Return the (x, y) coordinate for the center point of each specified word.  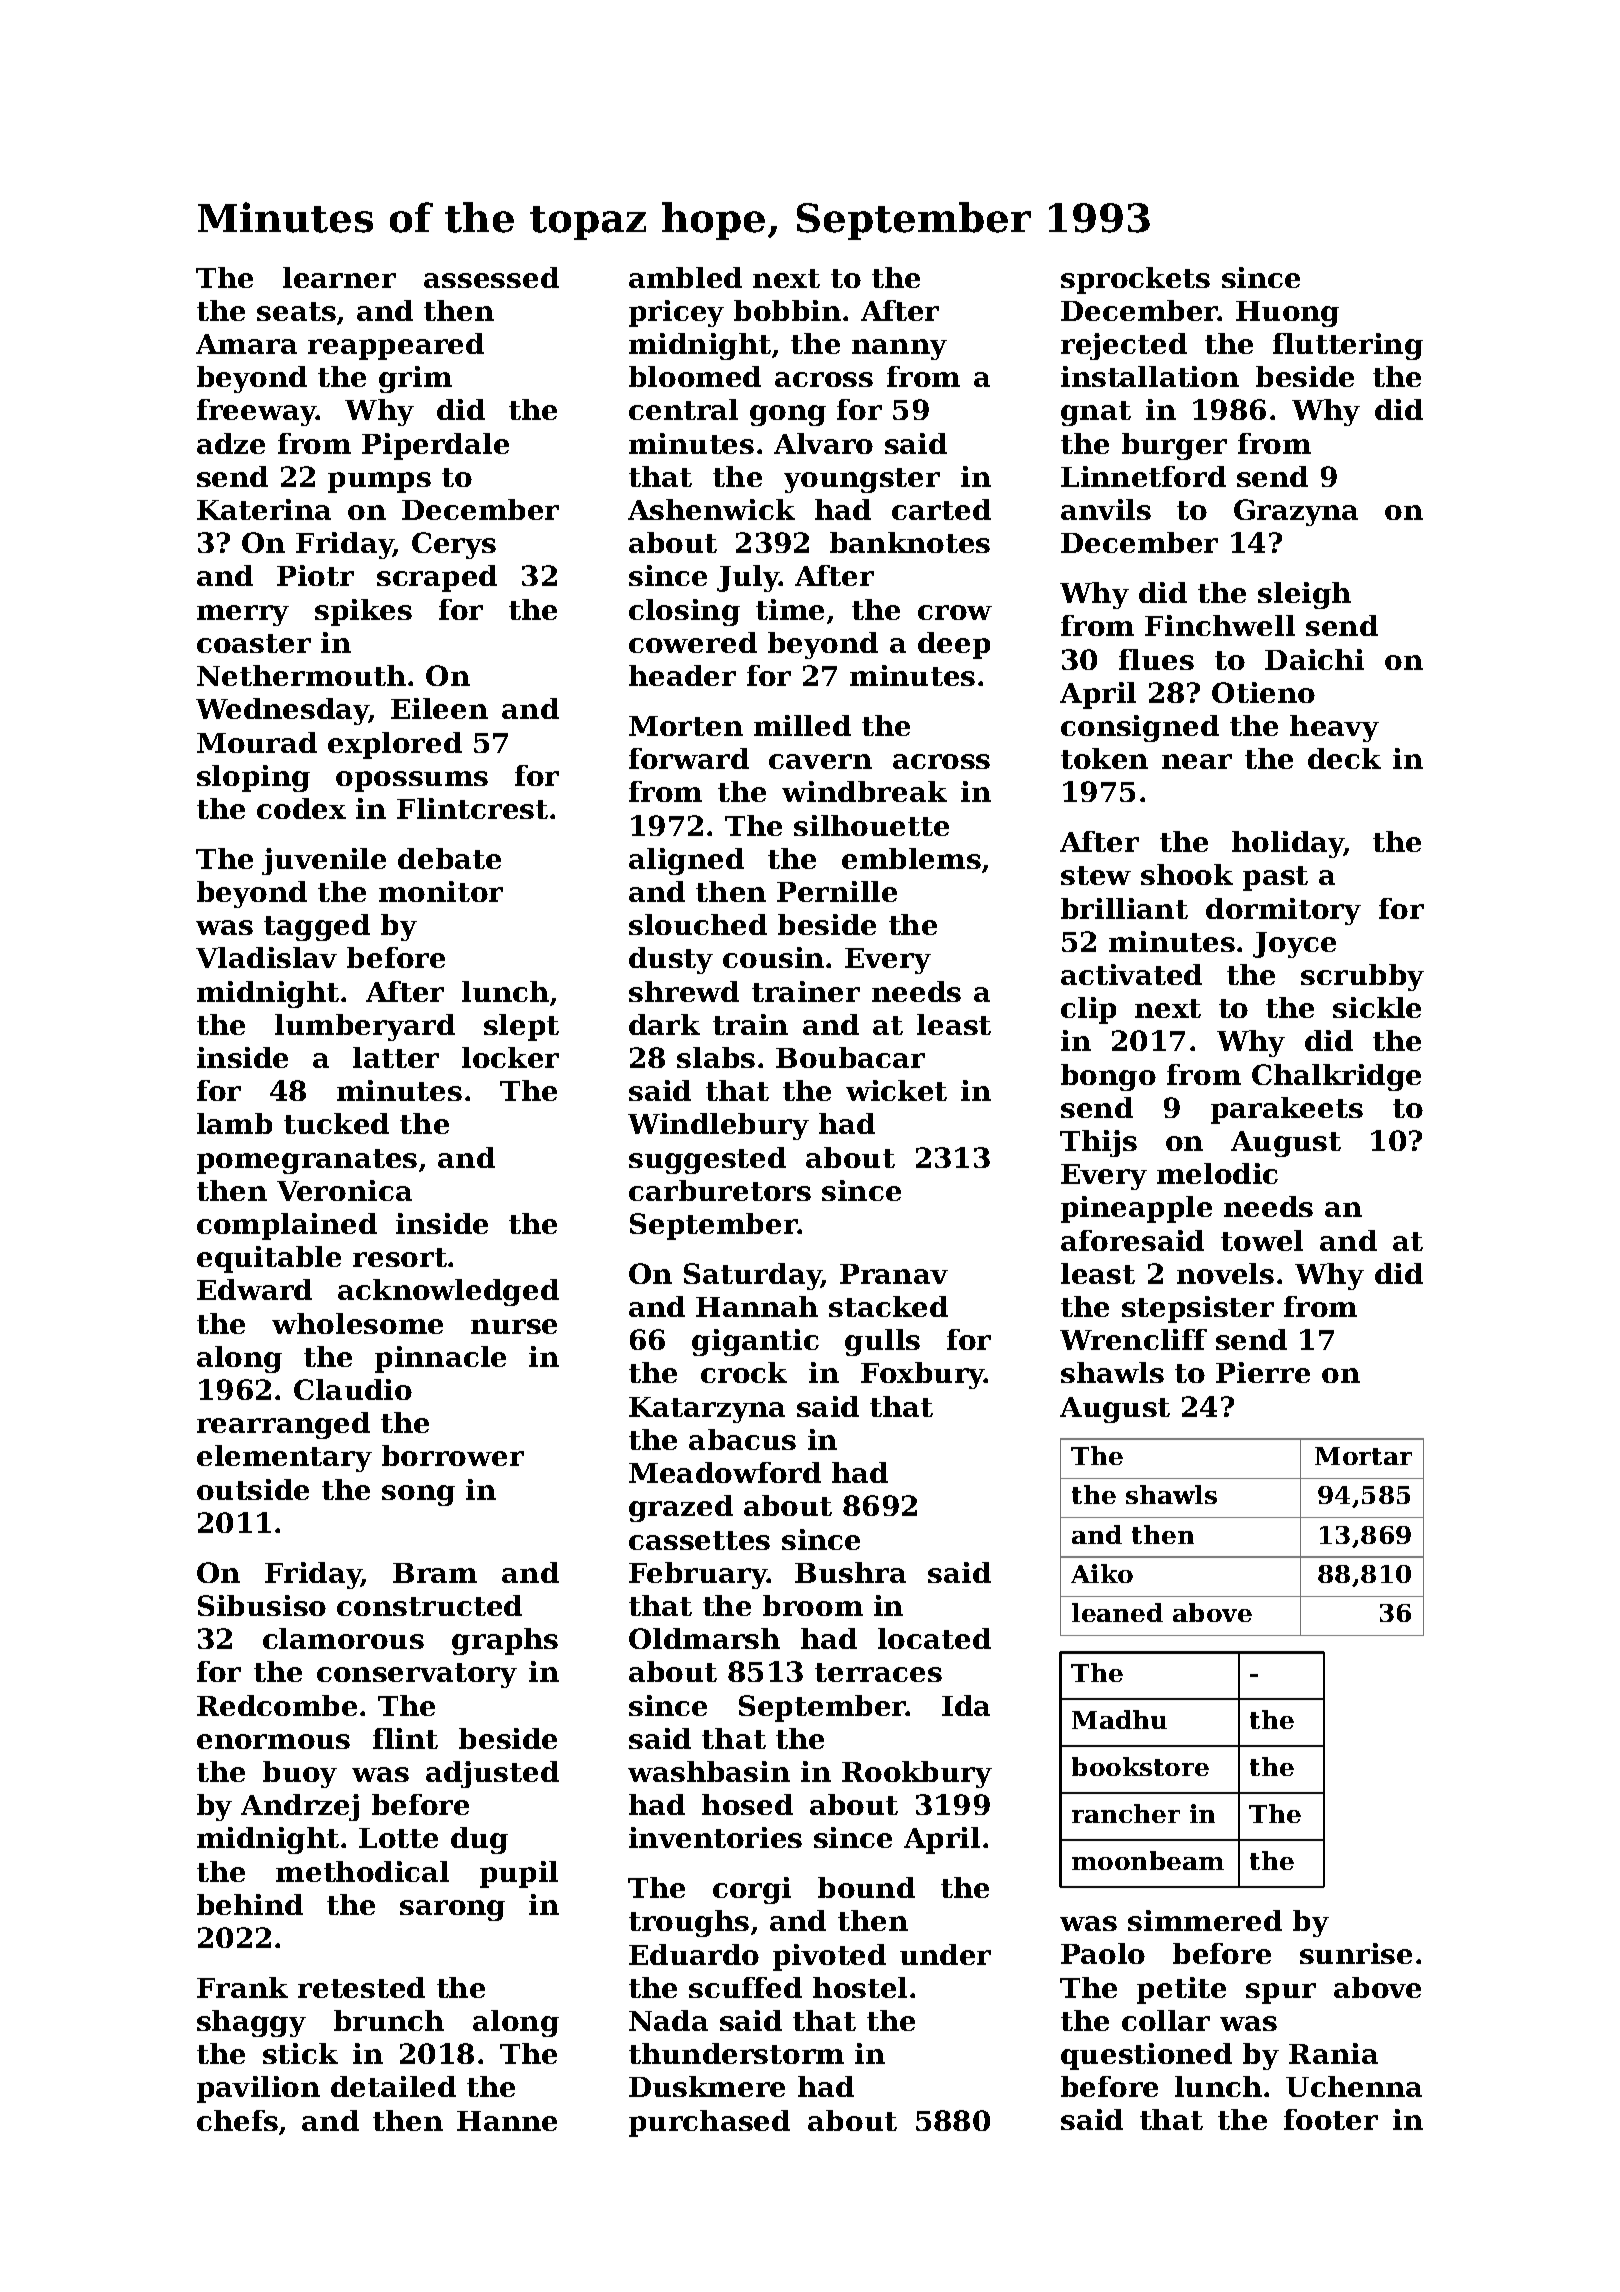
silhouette (871, 825)
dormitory (1283, 911)
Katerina (264, 509)
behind (250, 1904)
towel (1262, 1240)
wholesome (357, 1323)
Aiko (1102, 1573)
